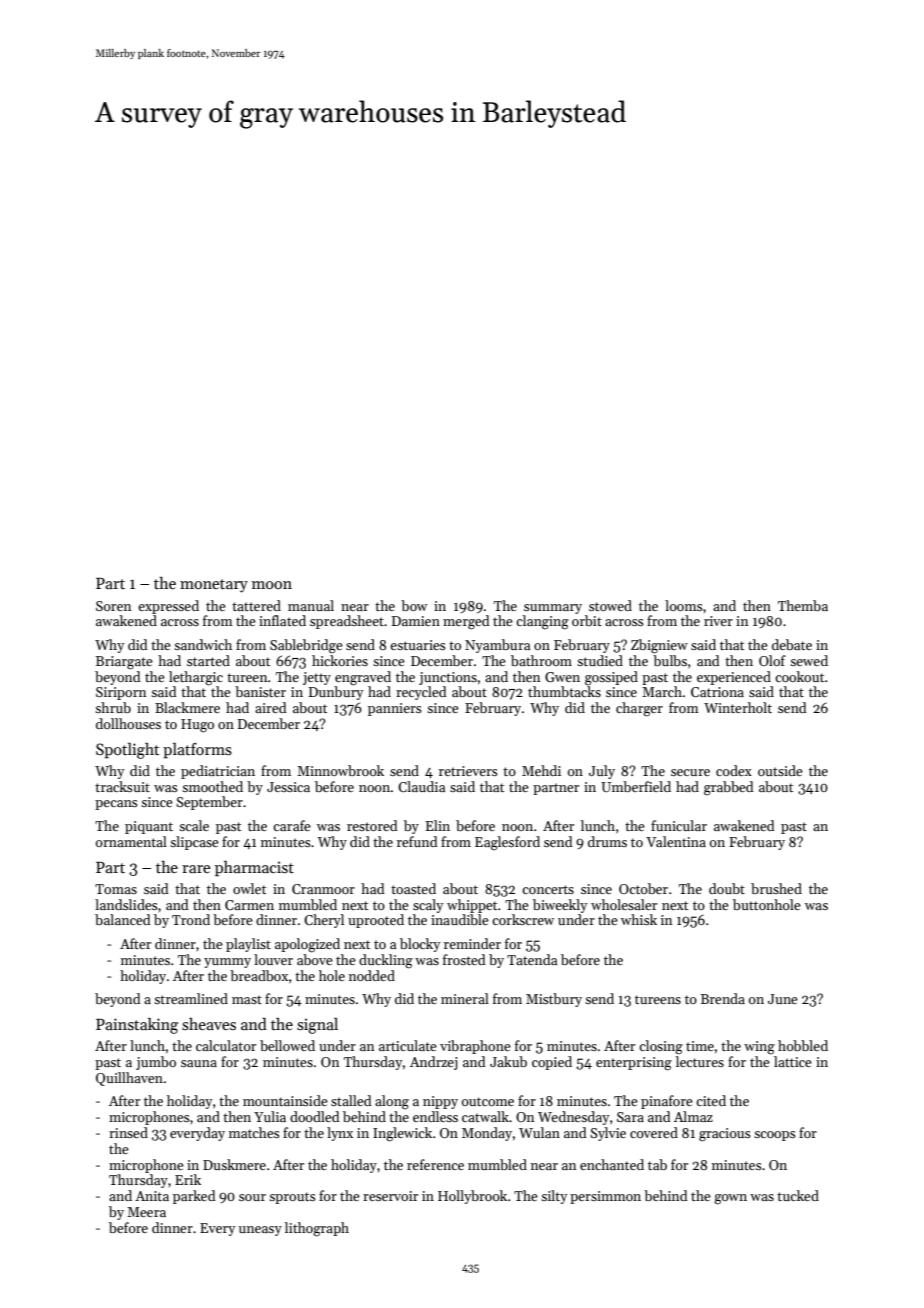 This screenshot has height=1308, width=924. What do you see at coordinates (738, 707) in the screenshot?
I see `Winterholt` at bounding box center [738, 707].
